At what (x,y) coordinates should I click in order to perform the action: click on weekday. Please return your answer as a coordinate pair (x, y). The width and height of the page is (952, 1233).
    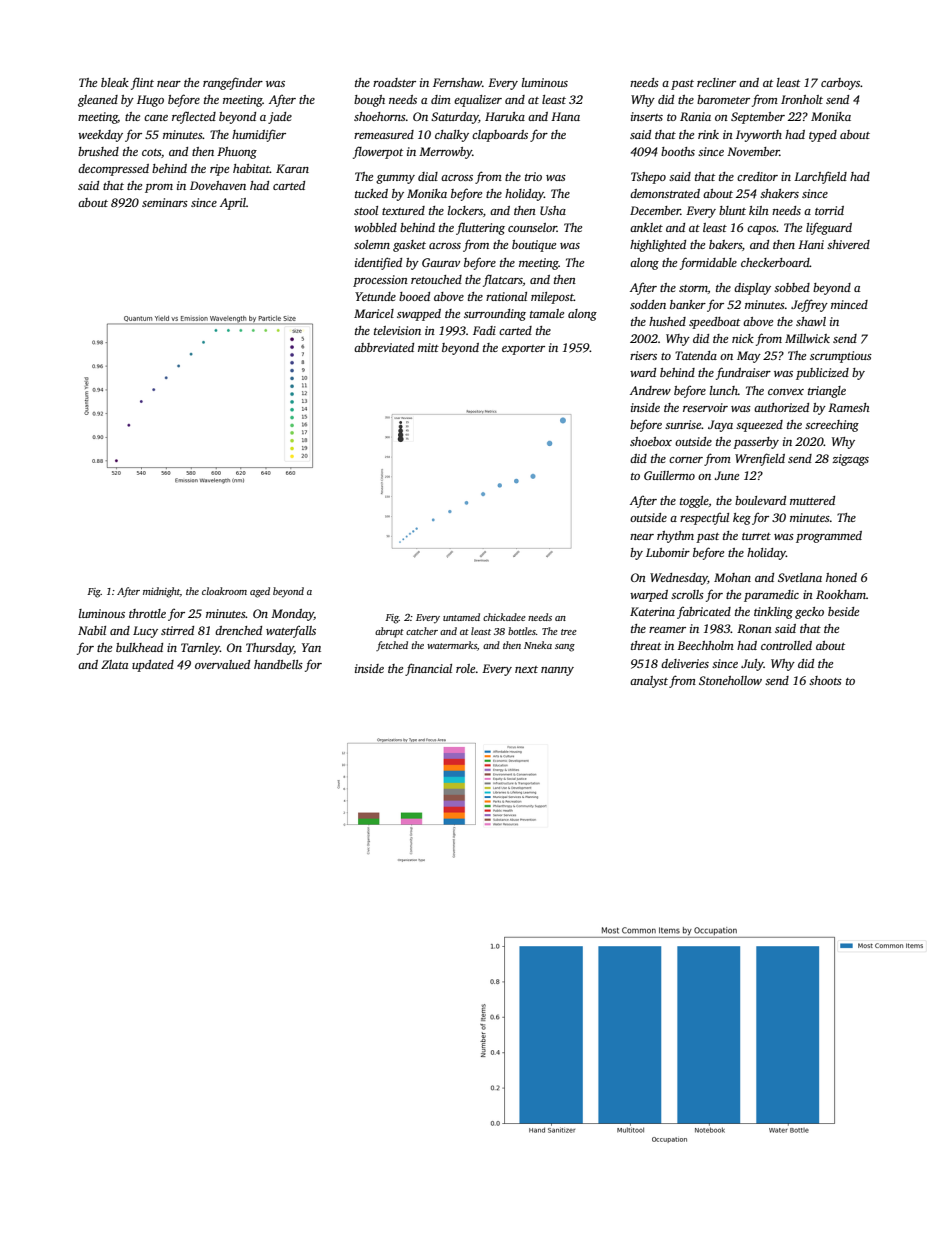
    Looking at the image, I should click on (100, 136).
